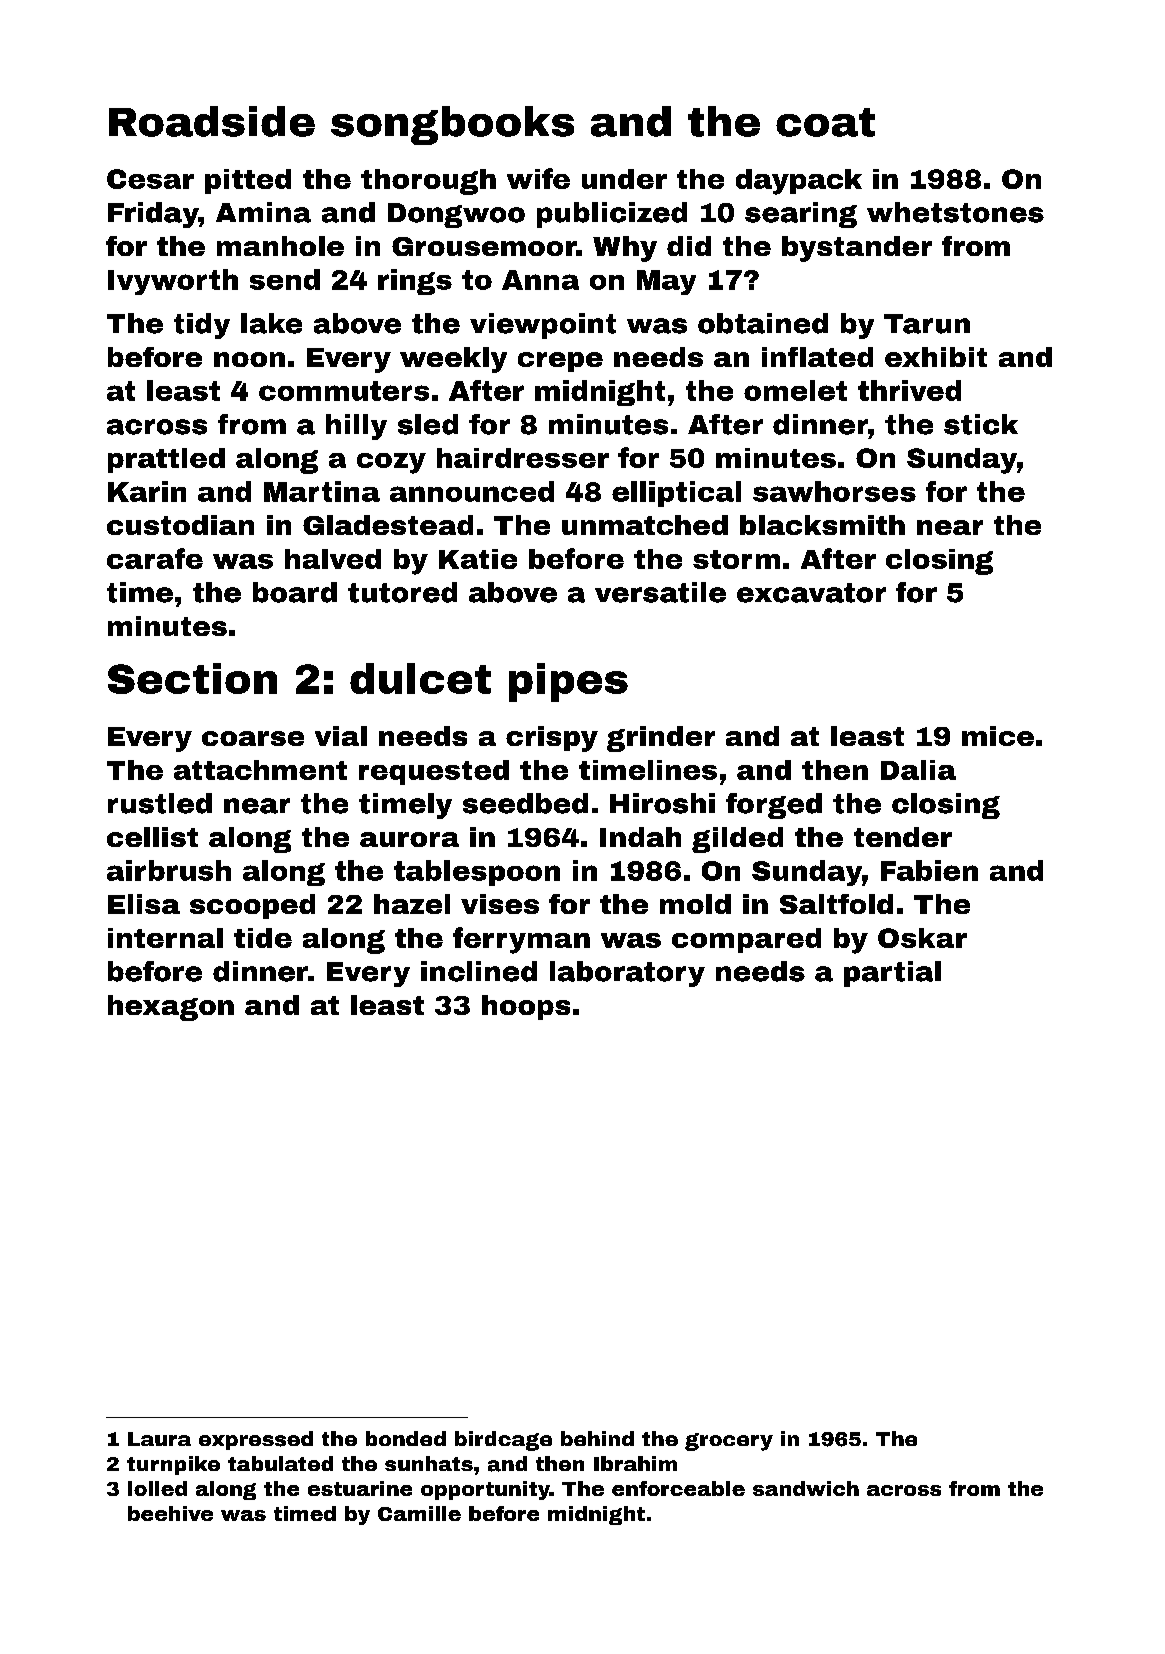  Describe the element at coordinates (171, 1008) in the image. I see `hexagon` at that location.
